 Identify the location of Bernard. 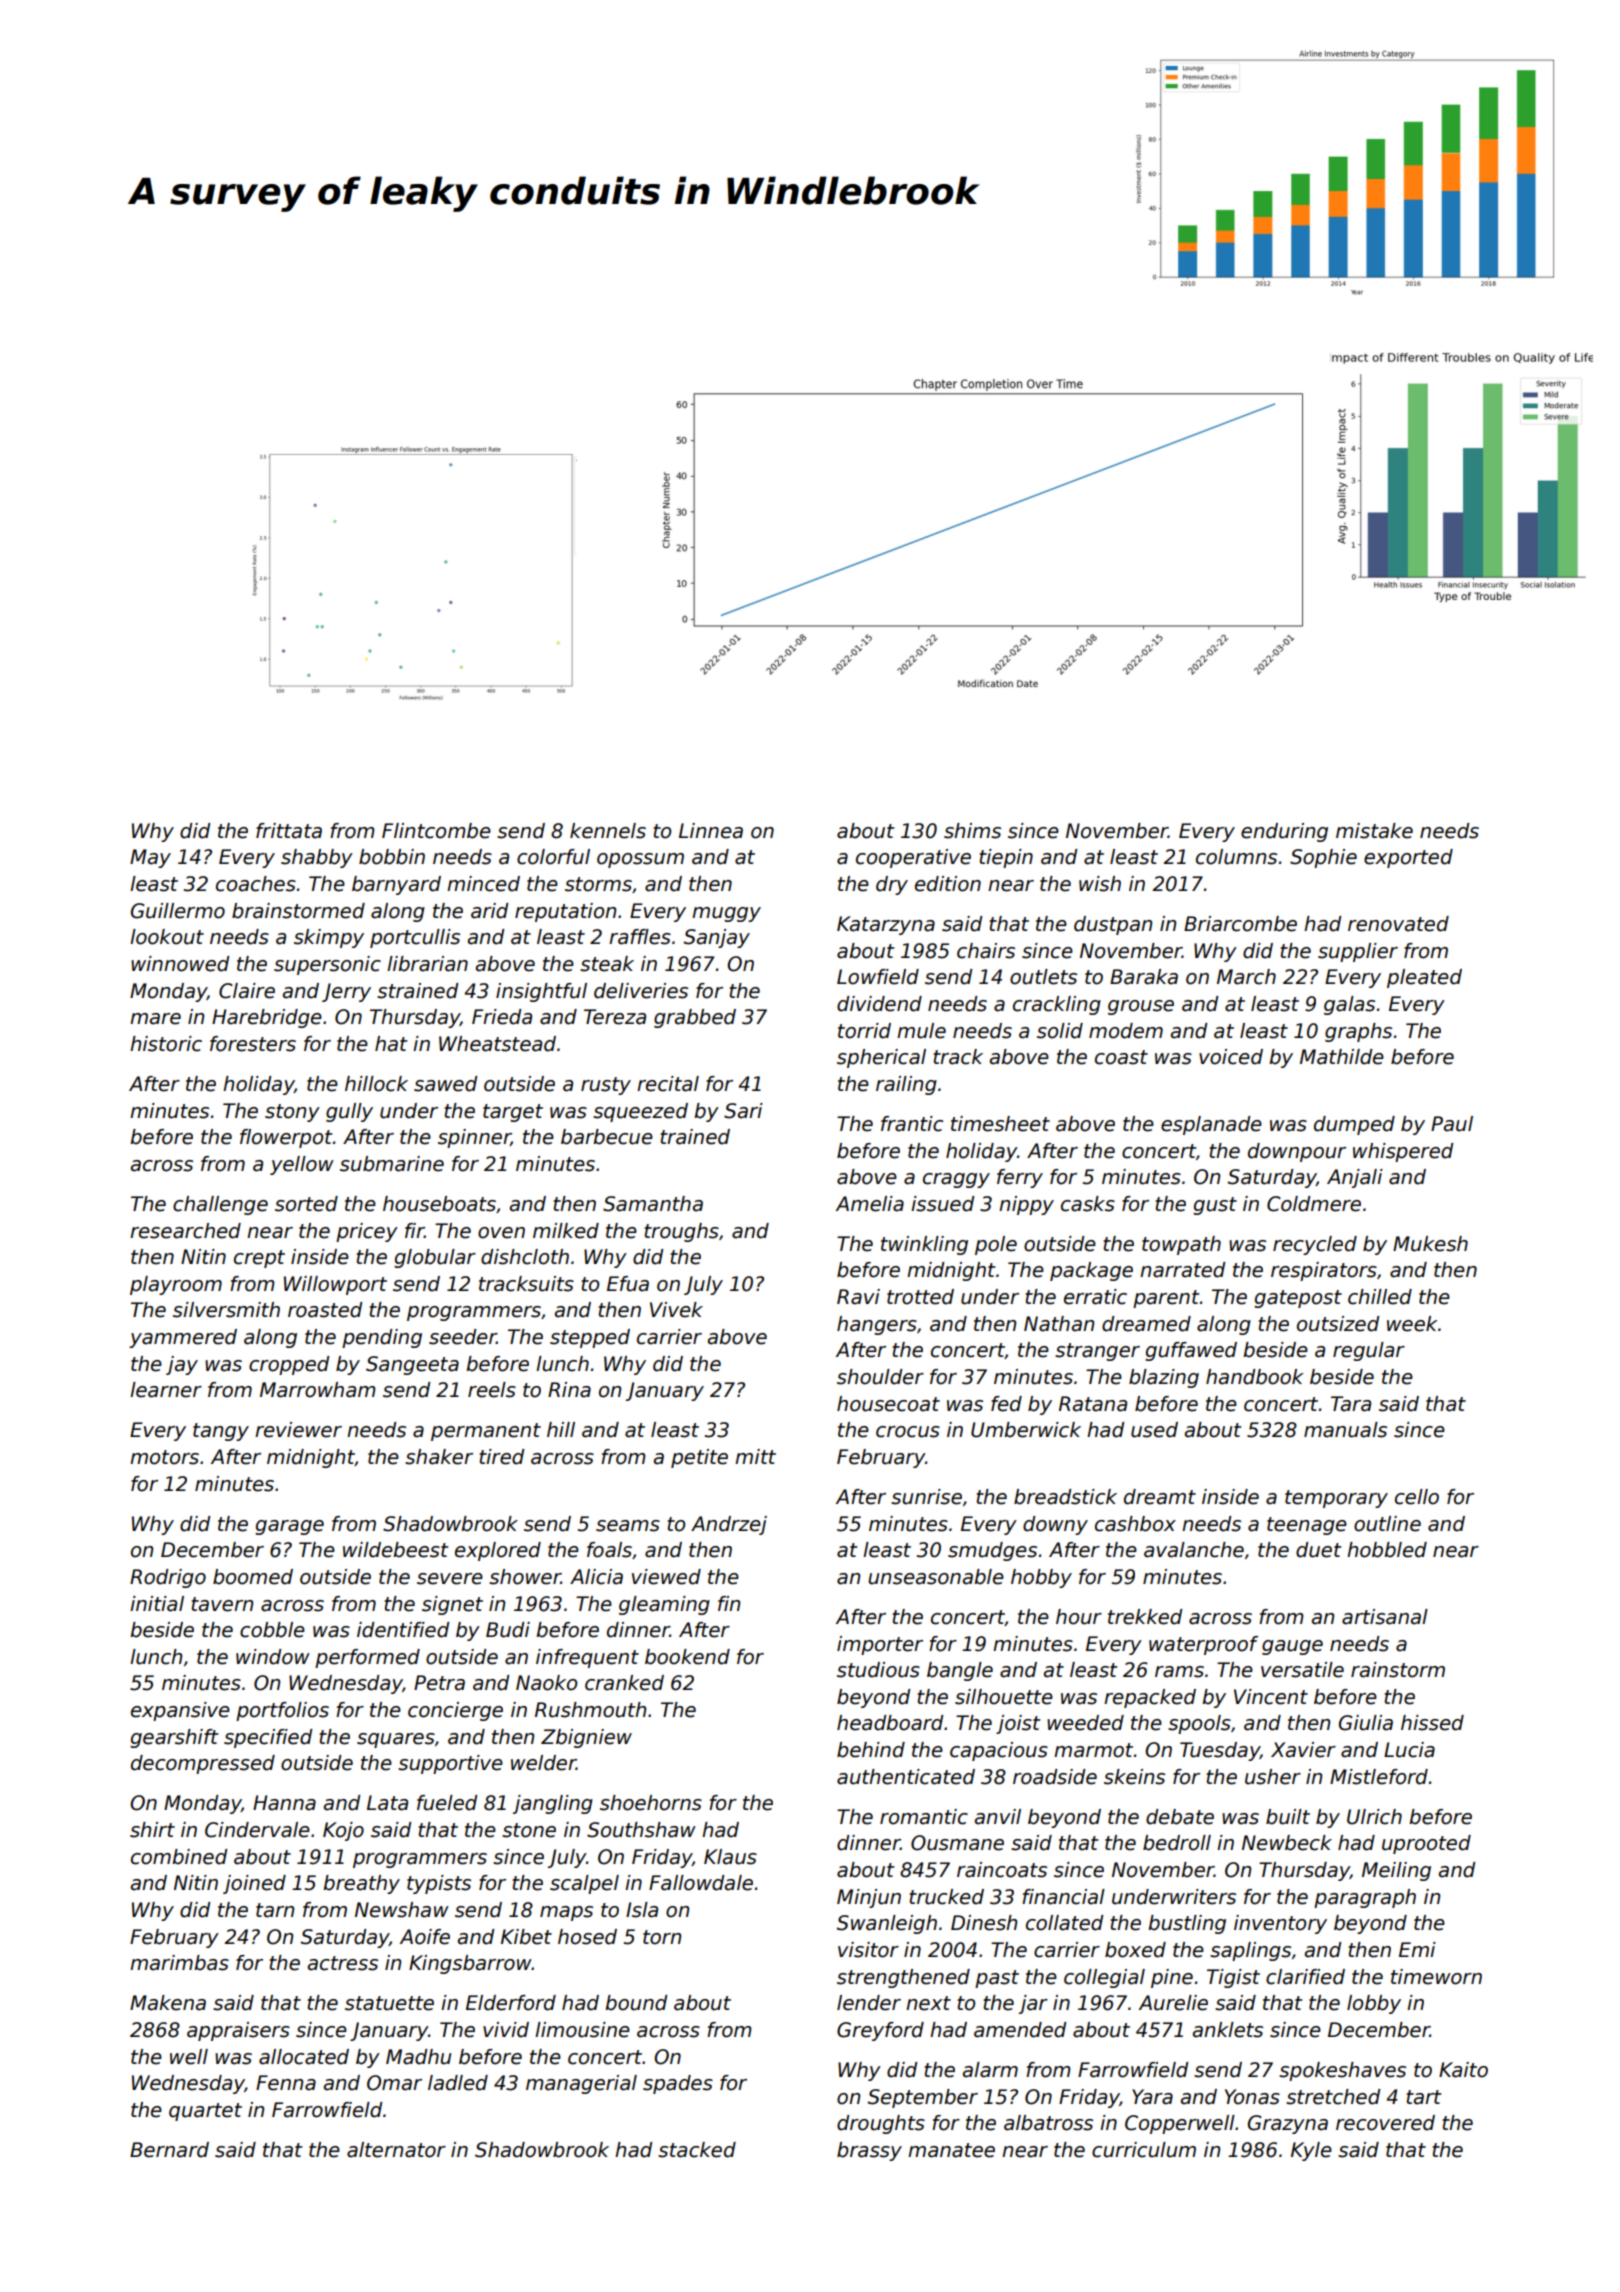
(169, 2150).
